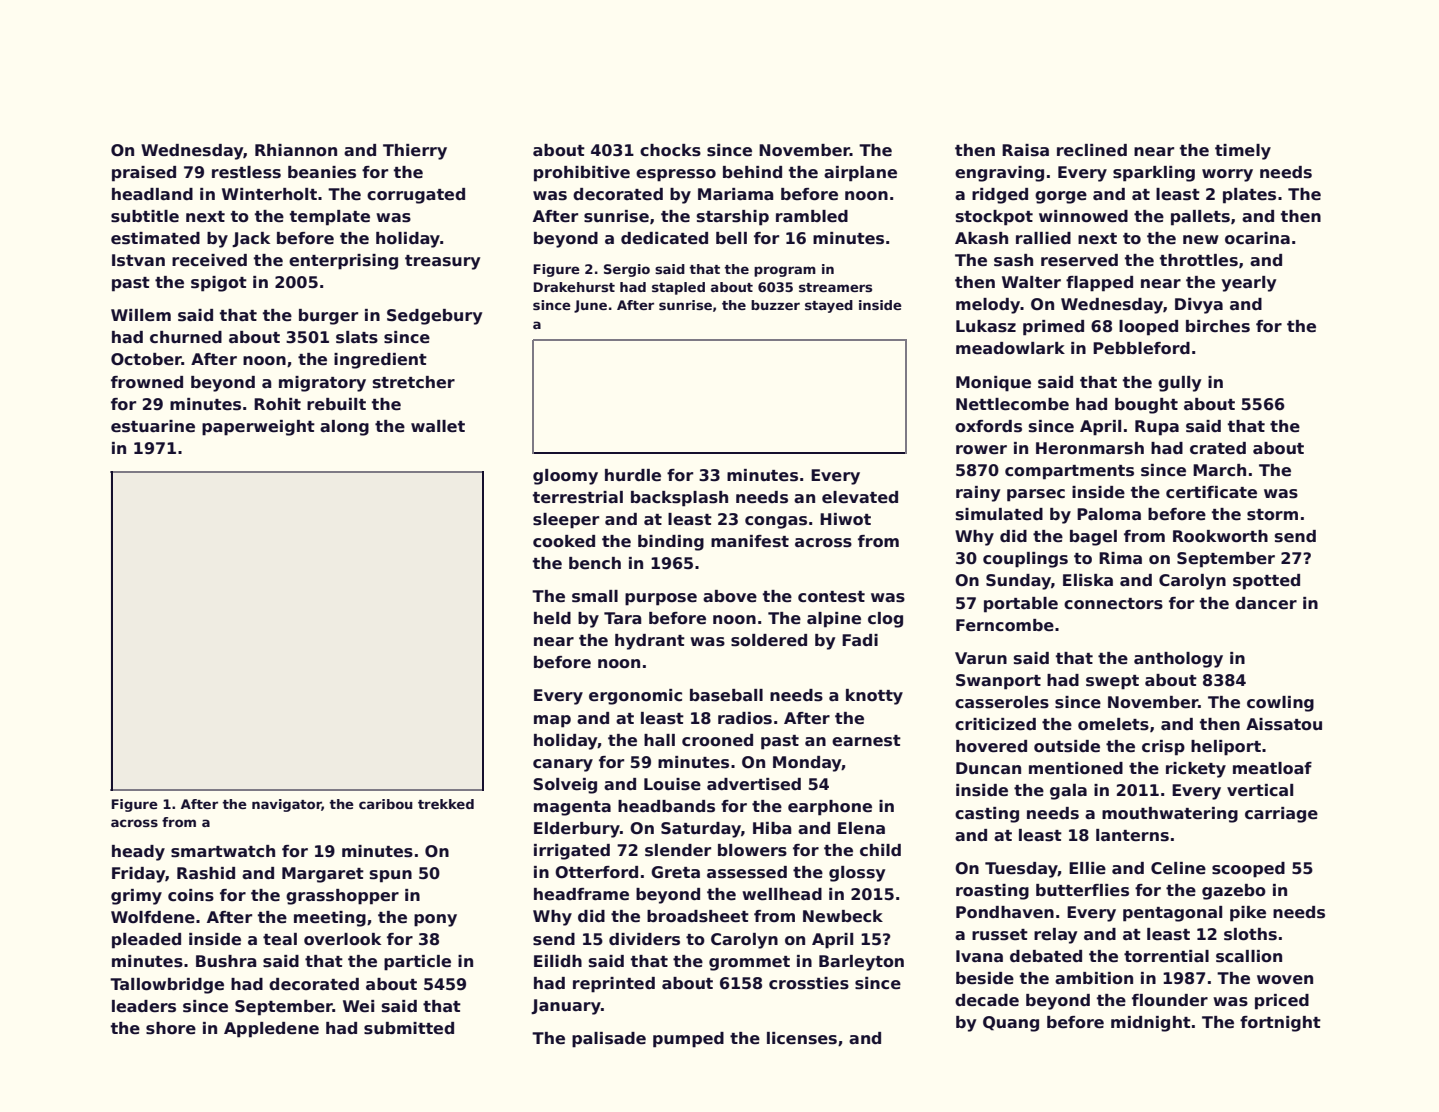 Image resolution: width=1439 pixels, height=1112 pixels. I want to click on shore, so click(171, 1028).
